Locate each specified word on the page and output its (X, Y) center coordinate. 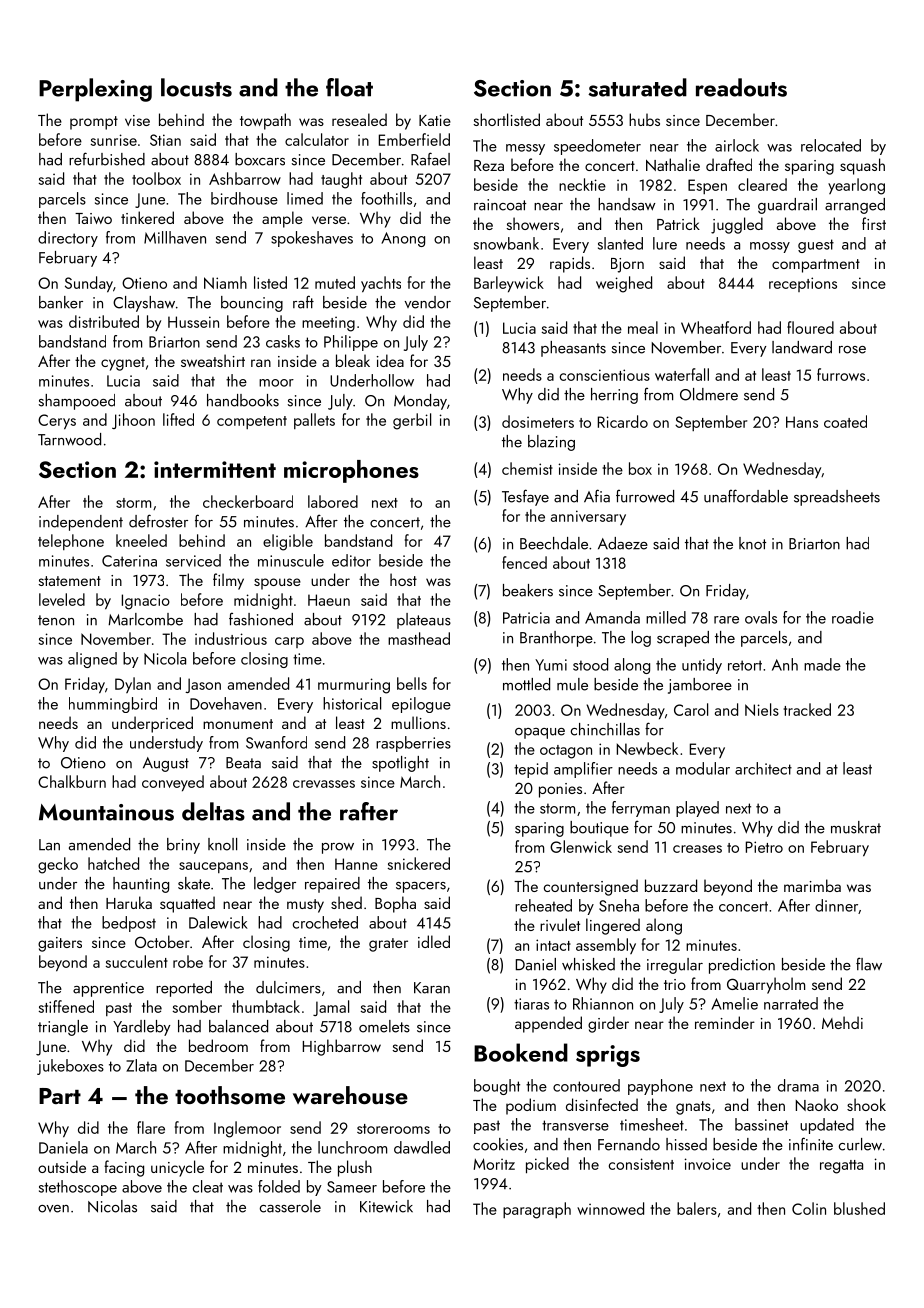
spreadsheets (837, 498)
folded (279, 1186)
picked (547, 1165)
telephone (71, 542)
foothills (386, 198)
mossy (770, 247)
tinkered (147, 217)
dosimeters (538, 421)
